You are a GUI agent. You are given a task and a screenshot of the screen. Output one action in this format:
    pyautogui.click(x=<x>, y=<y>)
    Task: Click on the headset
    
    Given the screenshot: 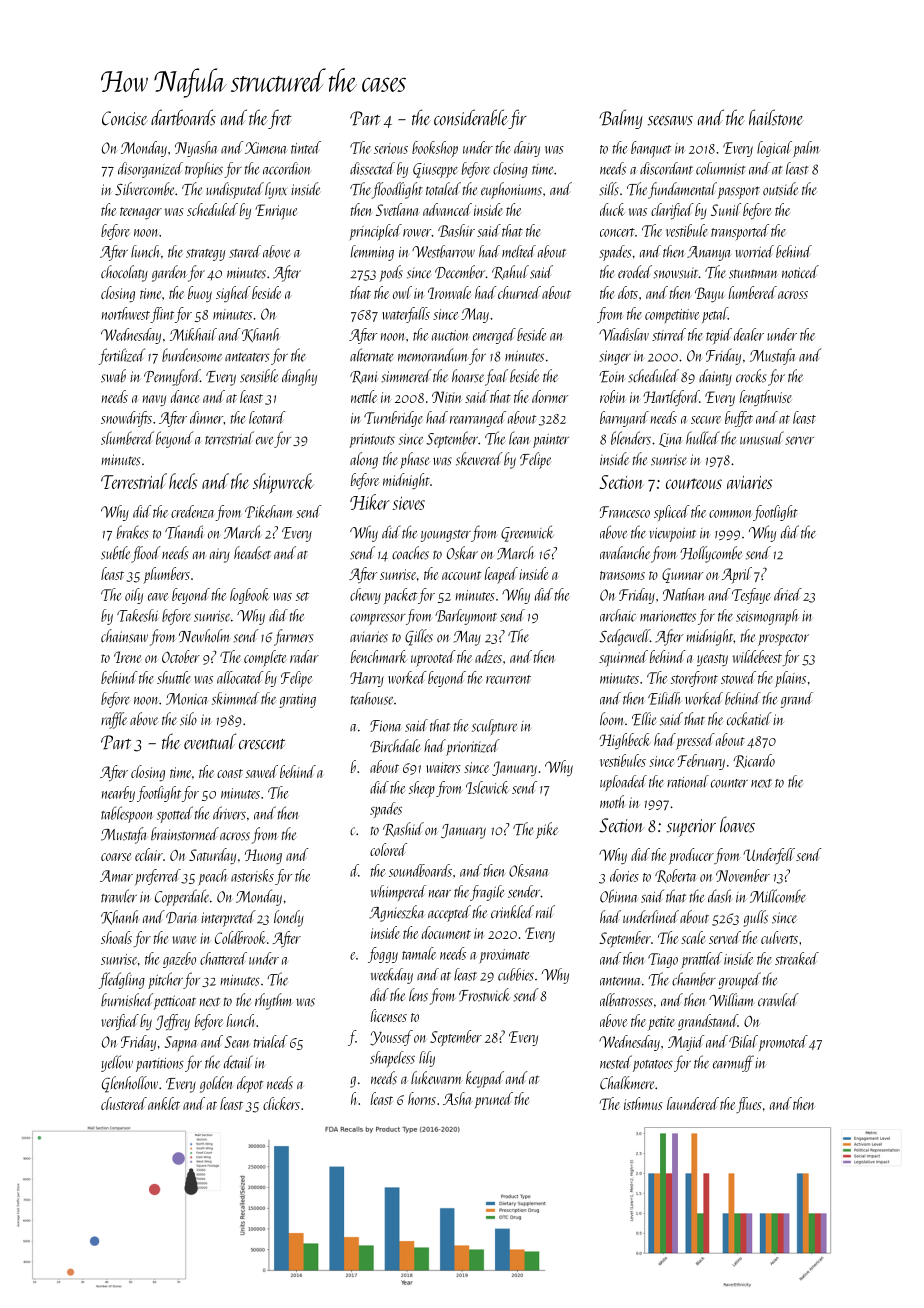 What is the action you would take?
    pyautogui.click(x=252, y=553)
